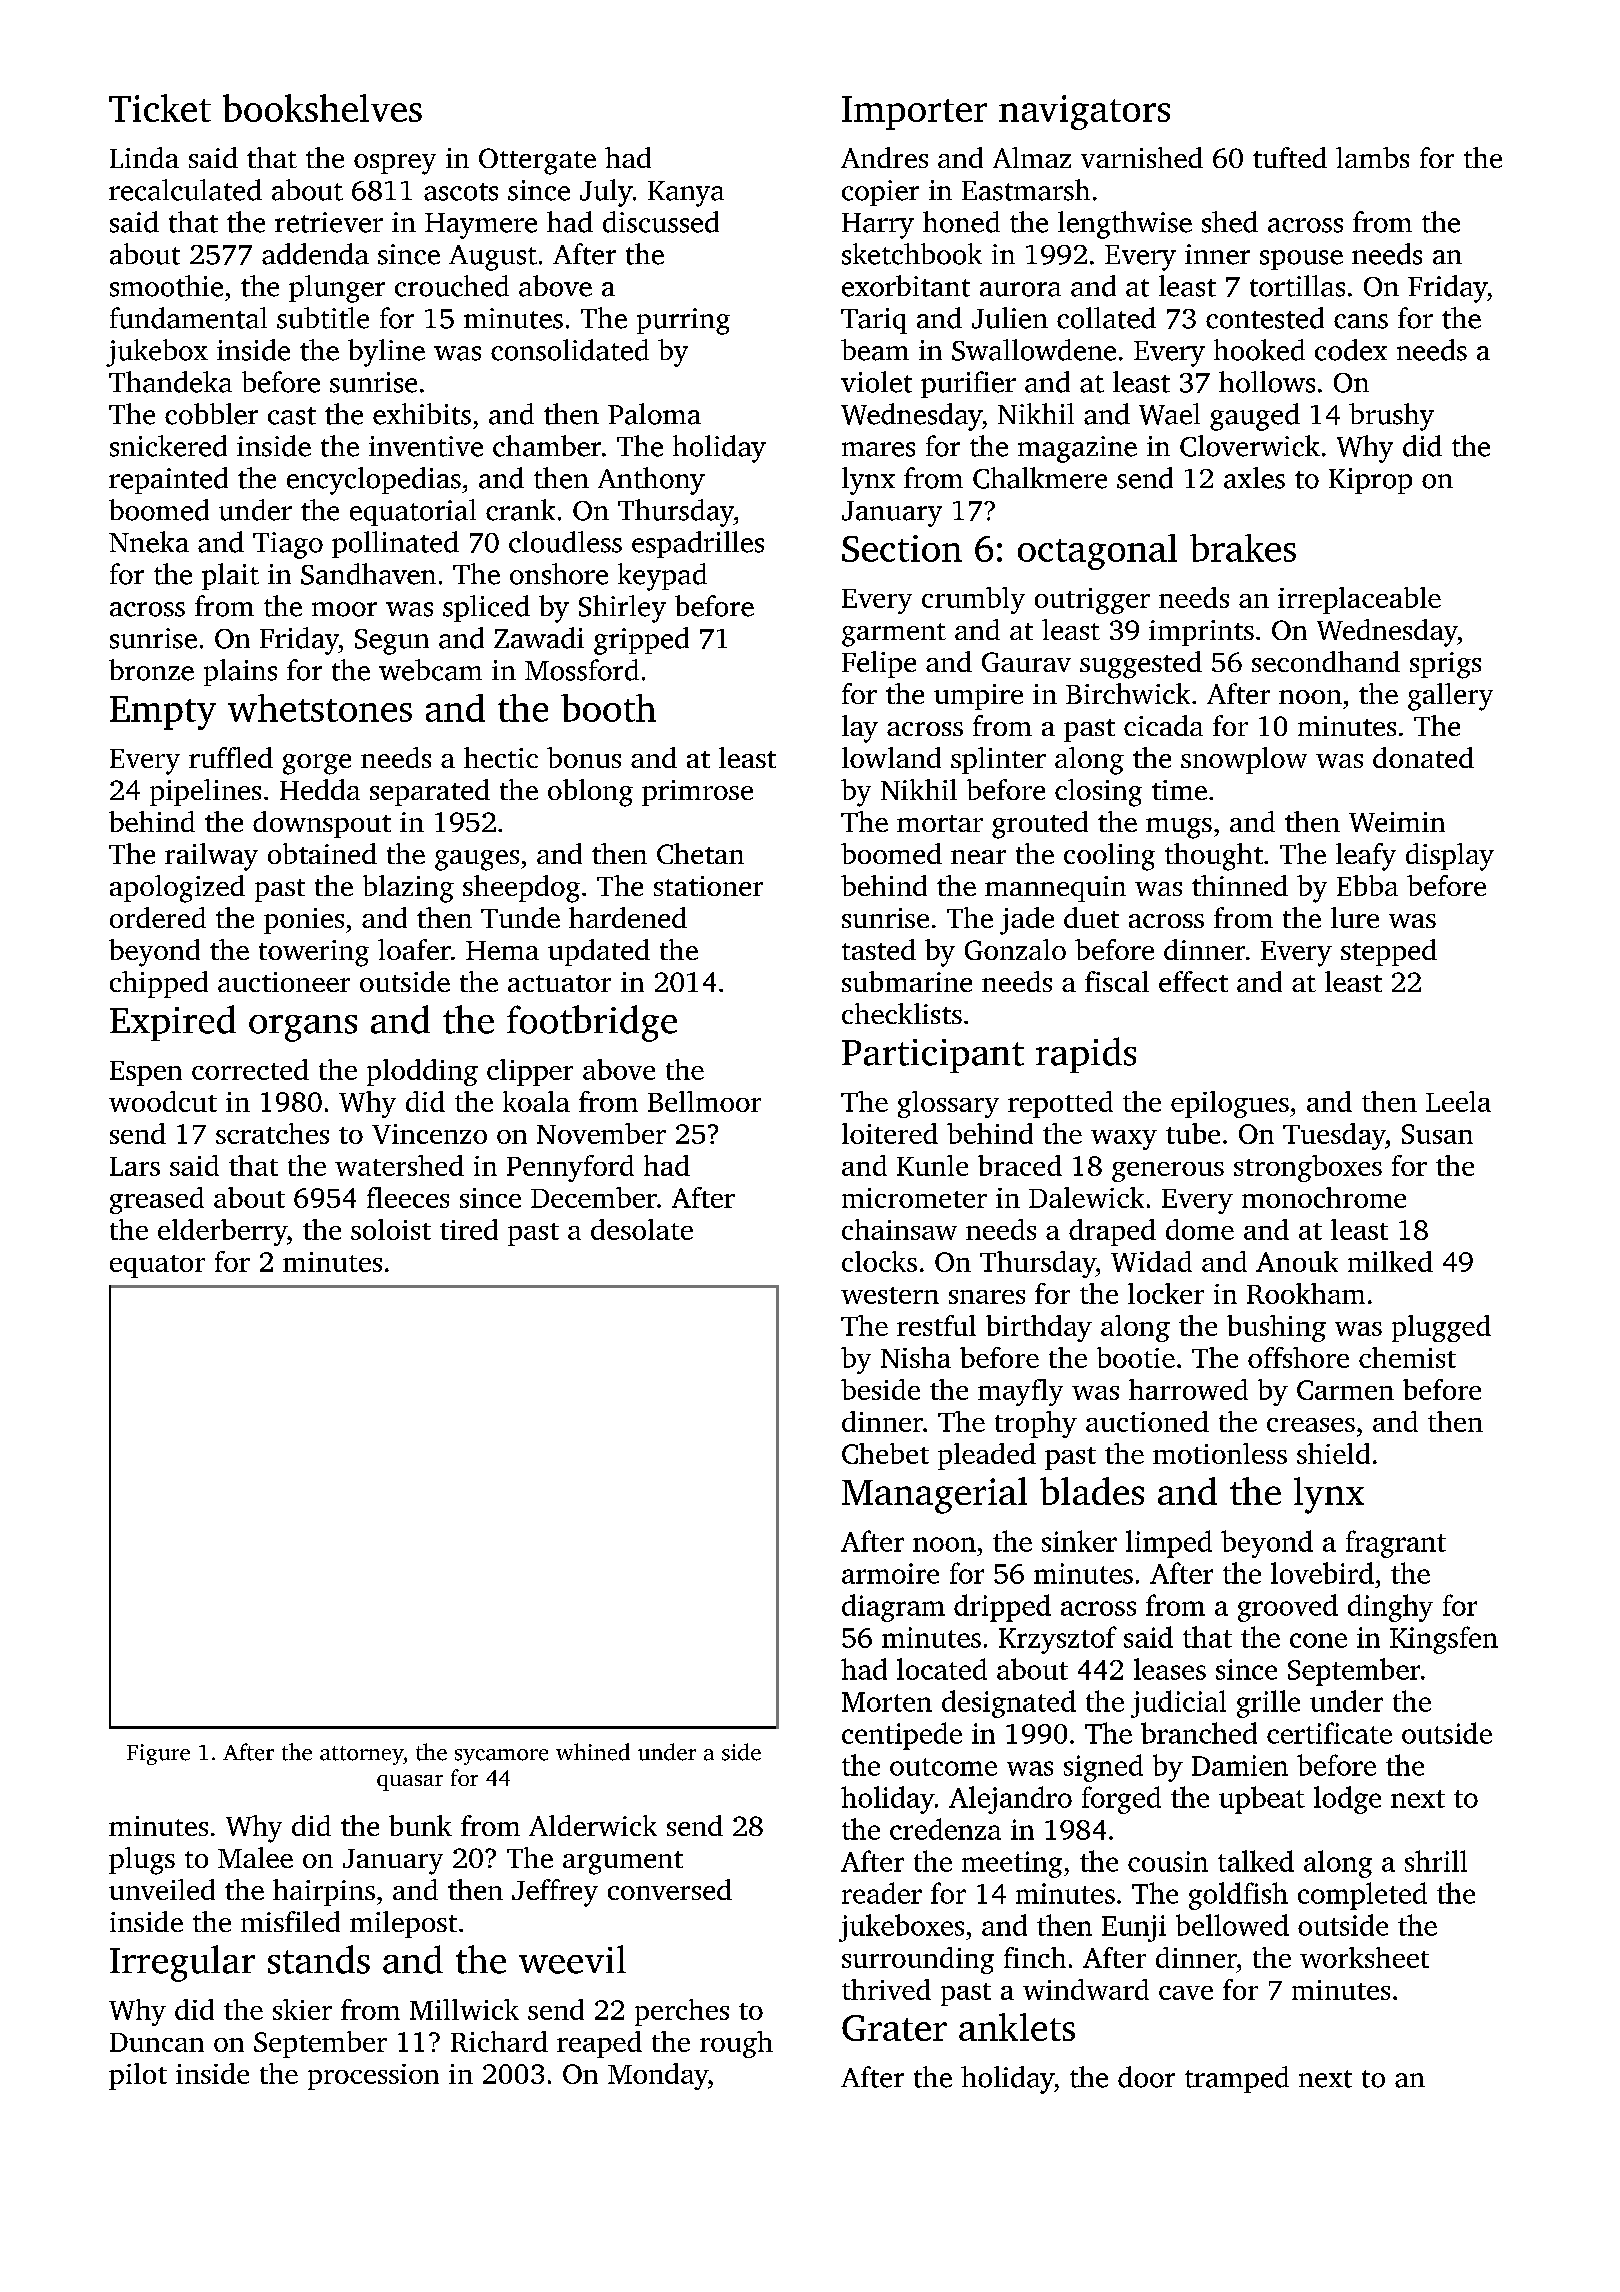 The width and height of the screenshot is (1620, 2292). I want to click on door, so click(1146, 2077).
